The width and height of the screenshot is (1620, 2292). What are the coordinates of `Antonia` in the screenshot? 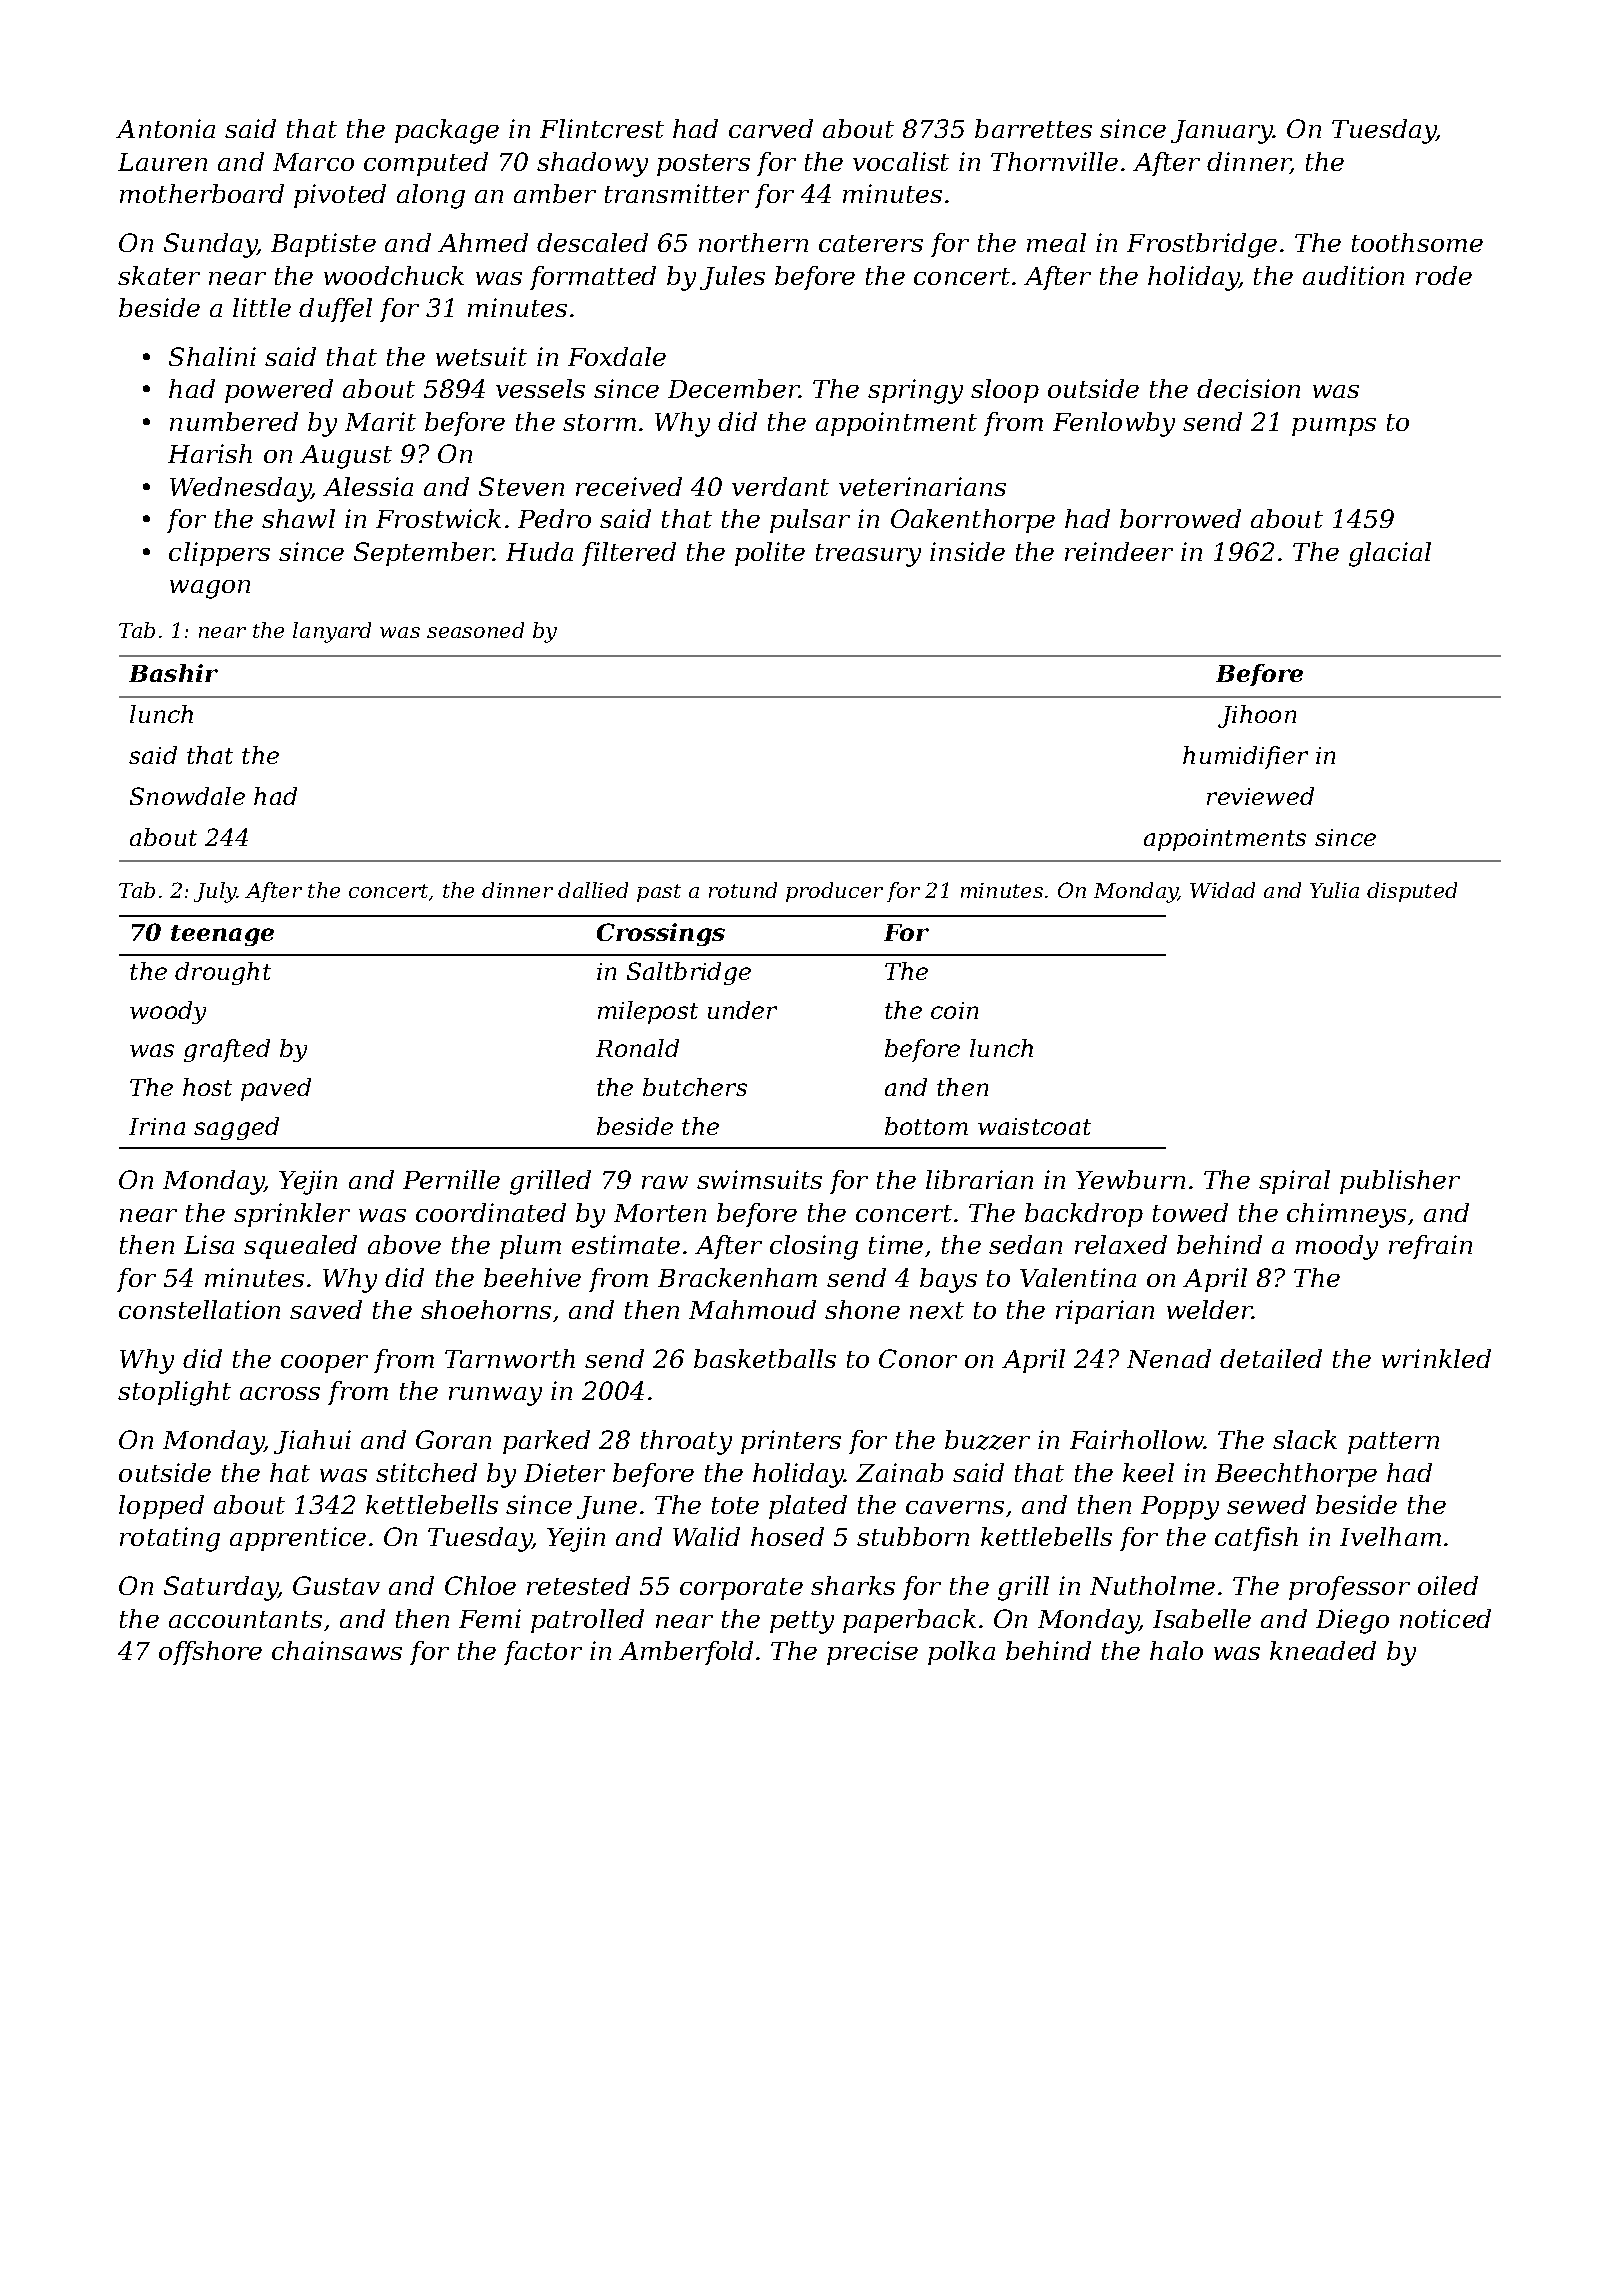 It's located at (165, 128).
